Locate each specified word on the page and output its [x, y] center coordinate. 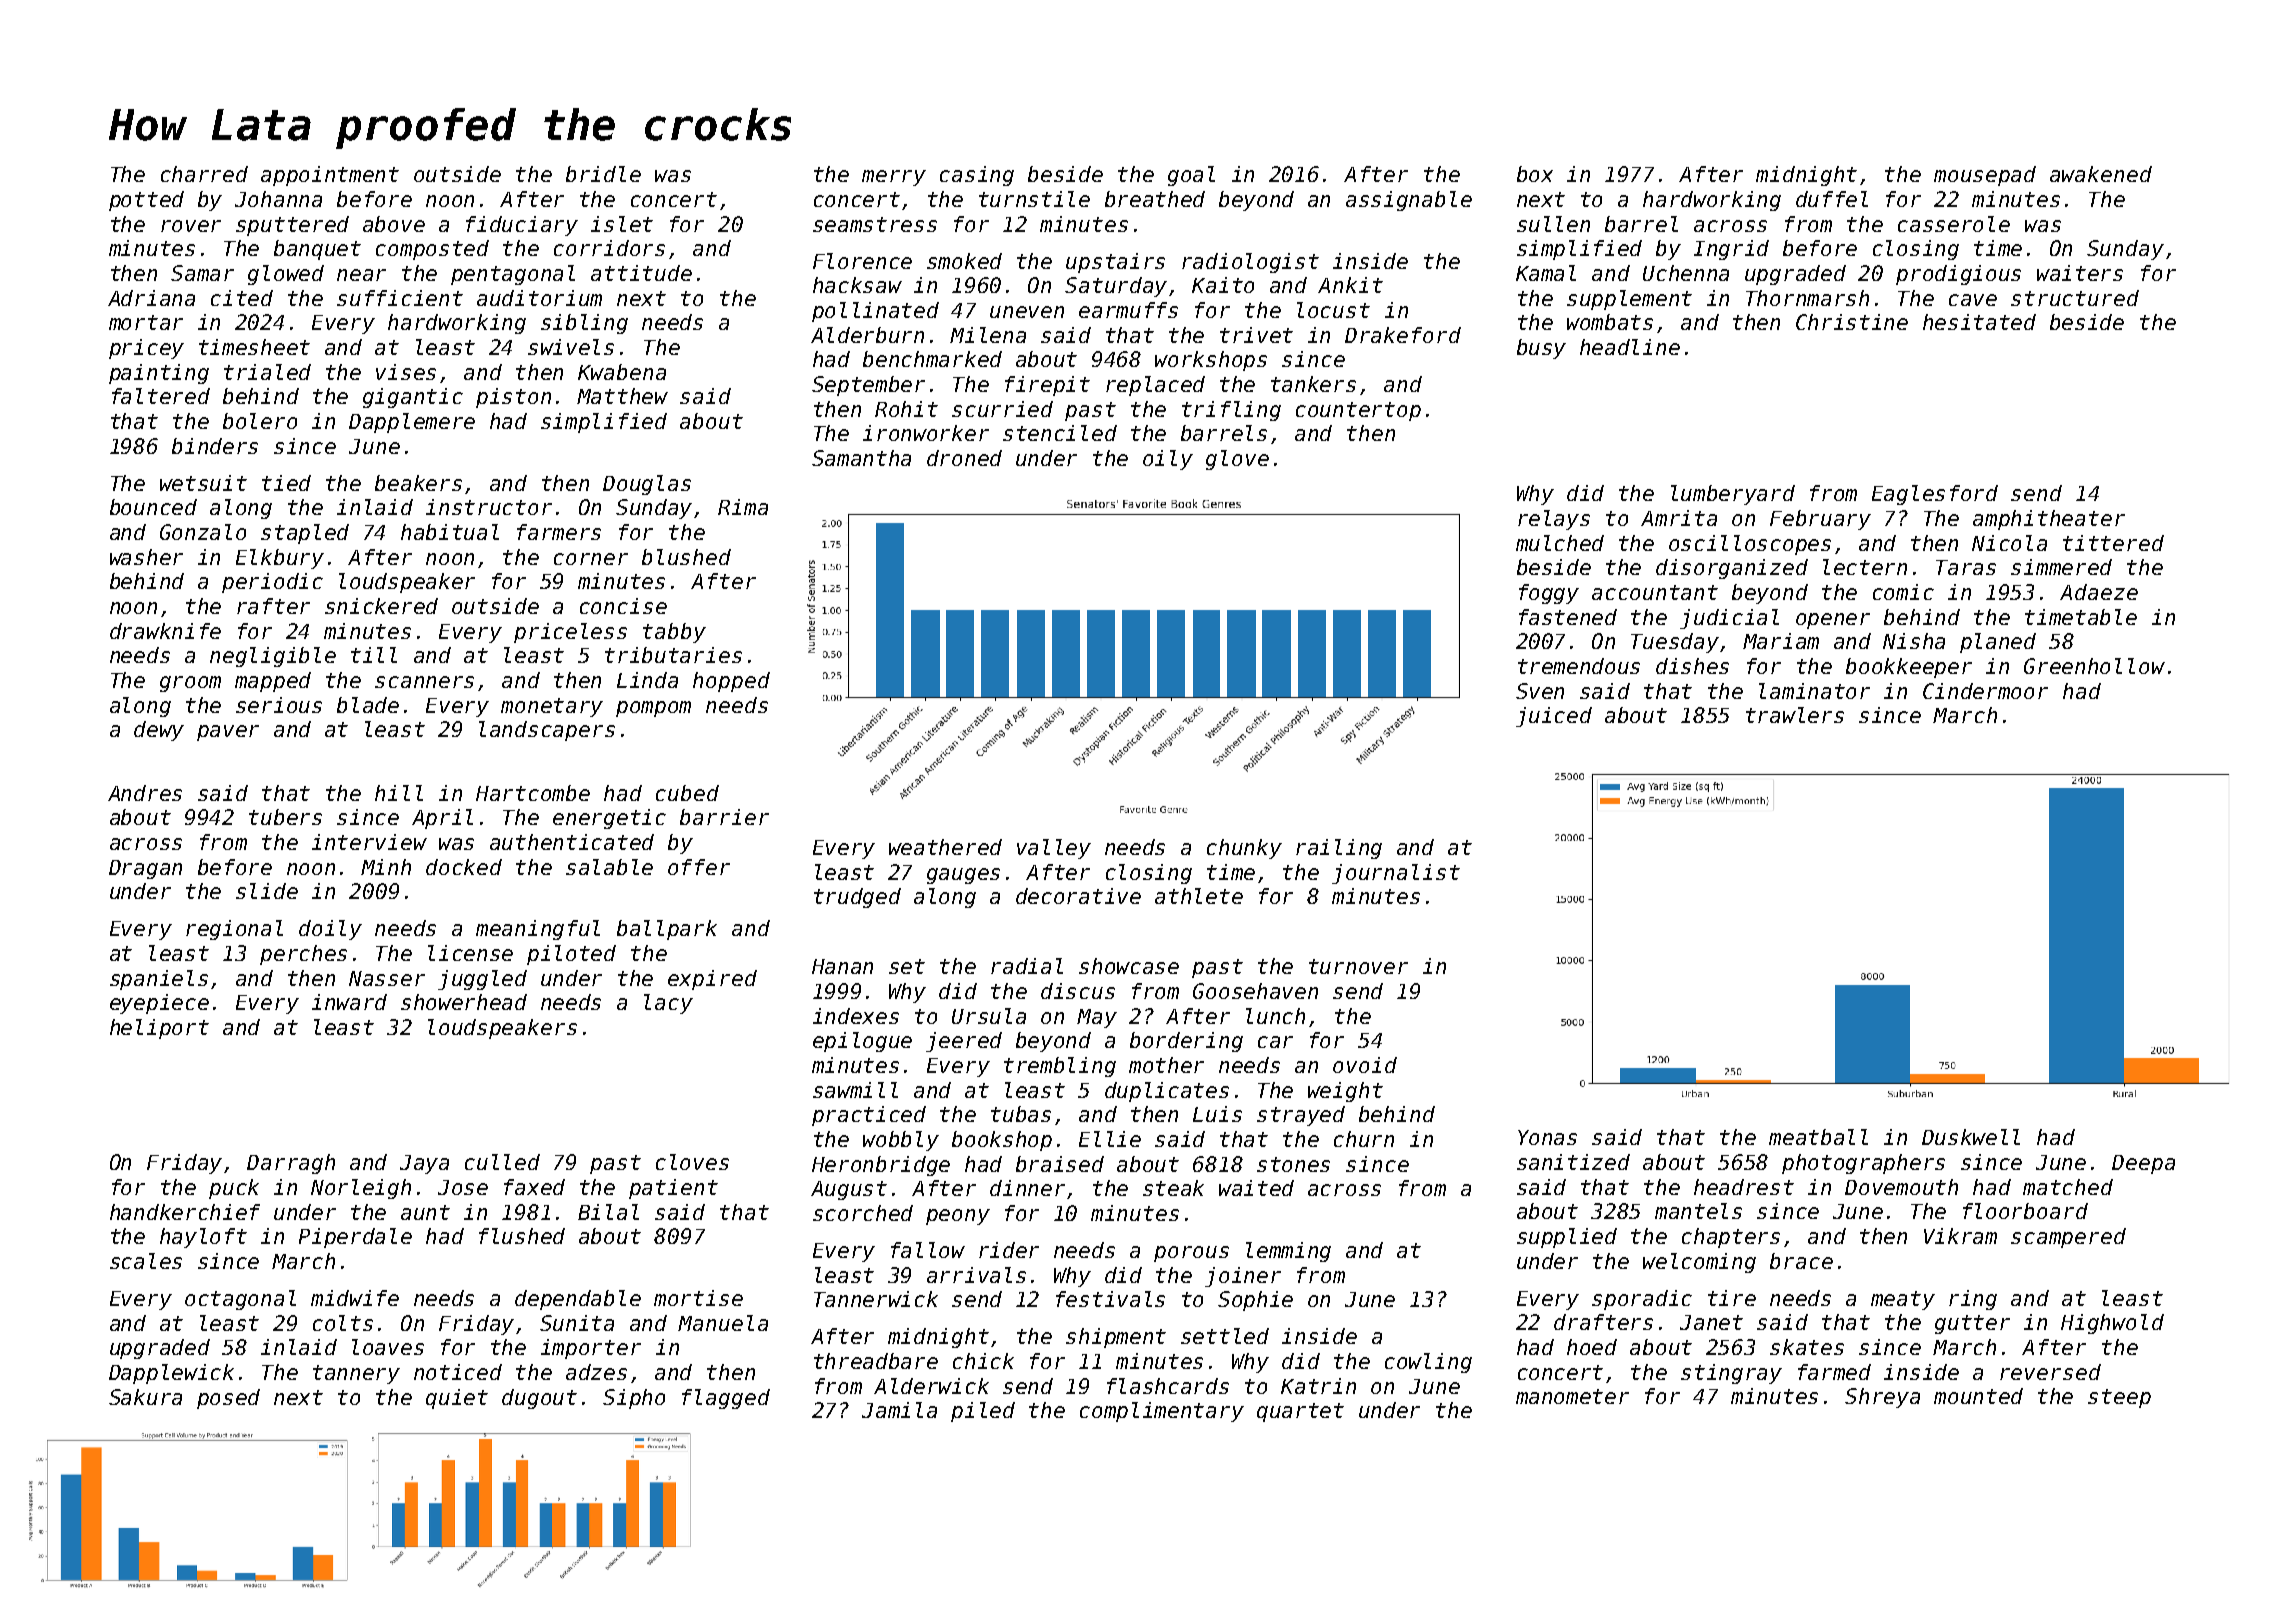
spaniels [159, 980]
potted [146, 201]
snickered [381, 606]
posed [228, 1399]
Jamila [899, 1410]
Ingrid [1731, 250]
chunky [1244, 849]
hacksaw [857, 285]
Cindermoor [1985, 691]
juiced [1554, 717]
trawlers [1795, 715]
